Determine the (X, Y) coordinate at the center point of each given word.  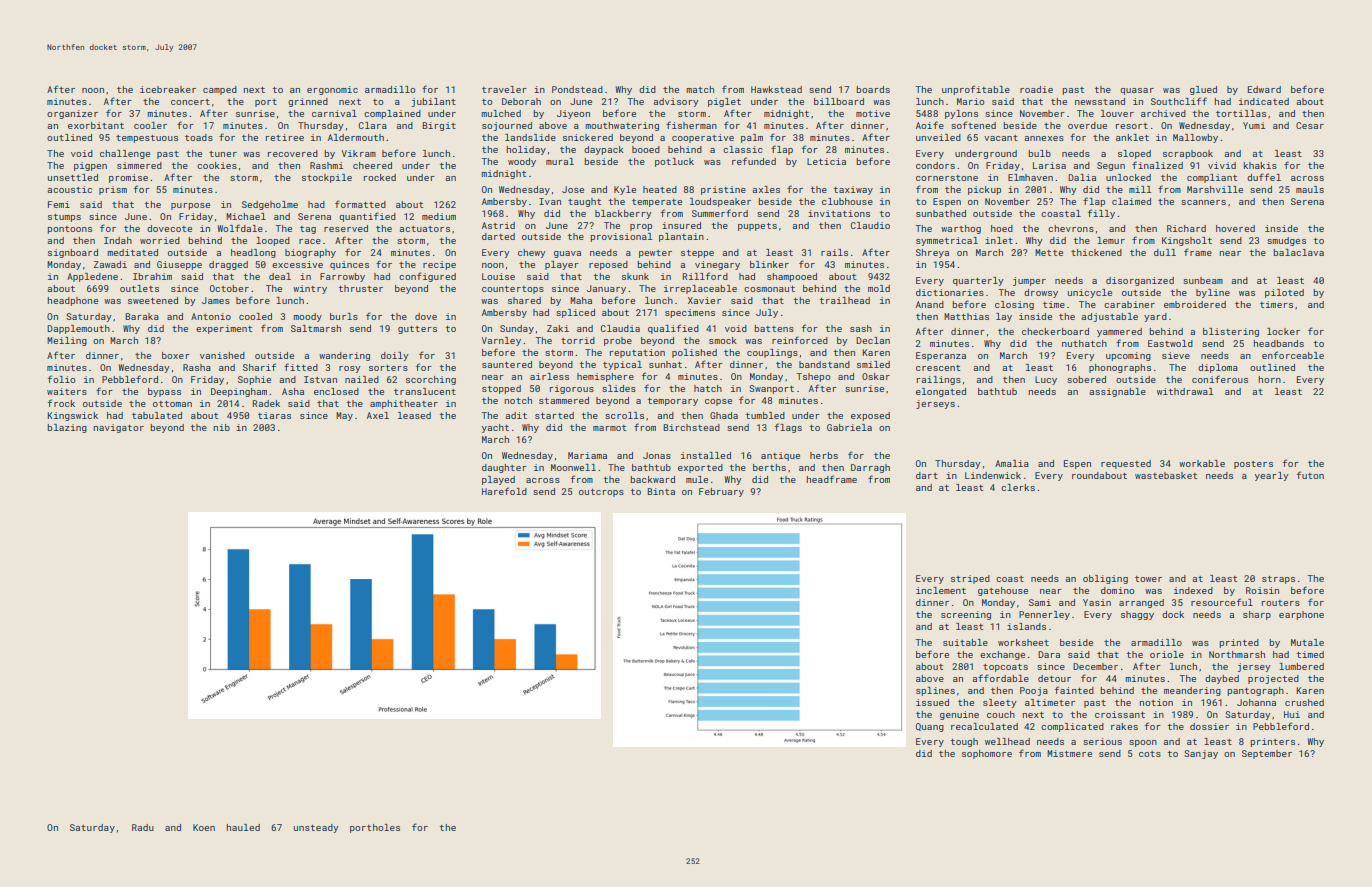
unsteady (316, 828)
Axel (378, 415)
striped (970, 579)
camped (220, 90)
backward (653, 479)
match (700, 89)
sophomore (987, 754)
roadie (1036, 89)
